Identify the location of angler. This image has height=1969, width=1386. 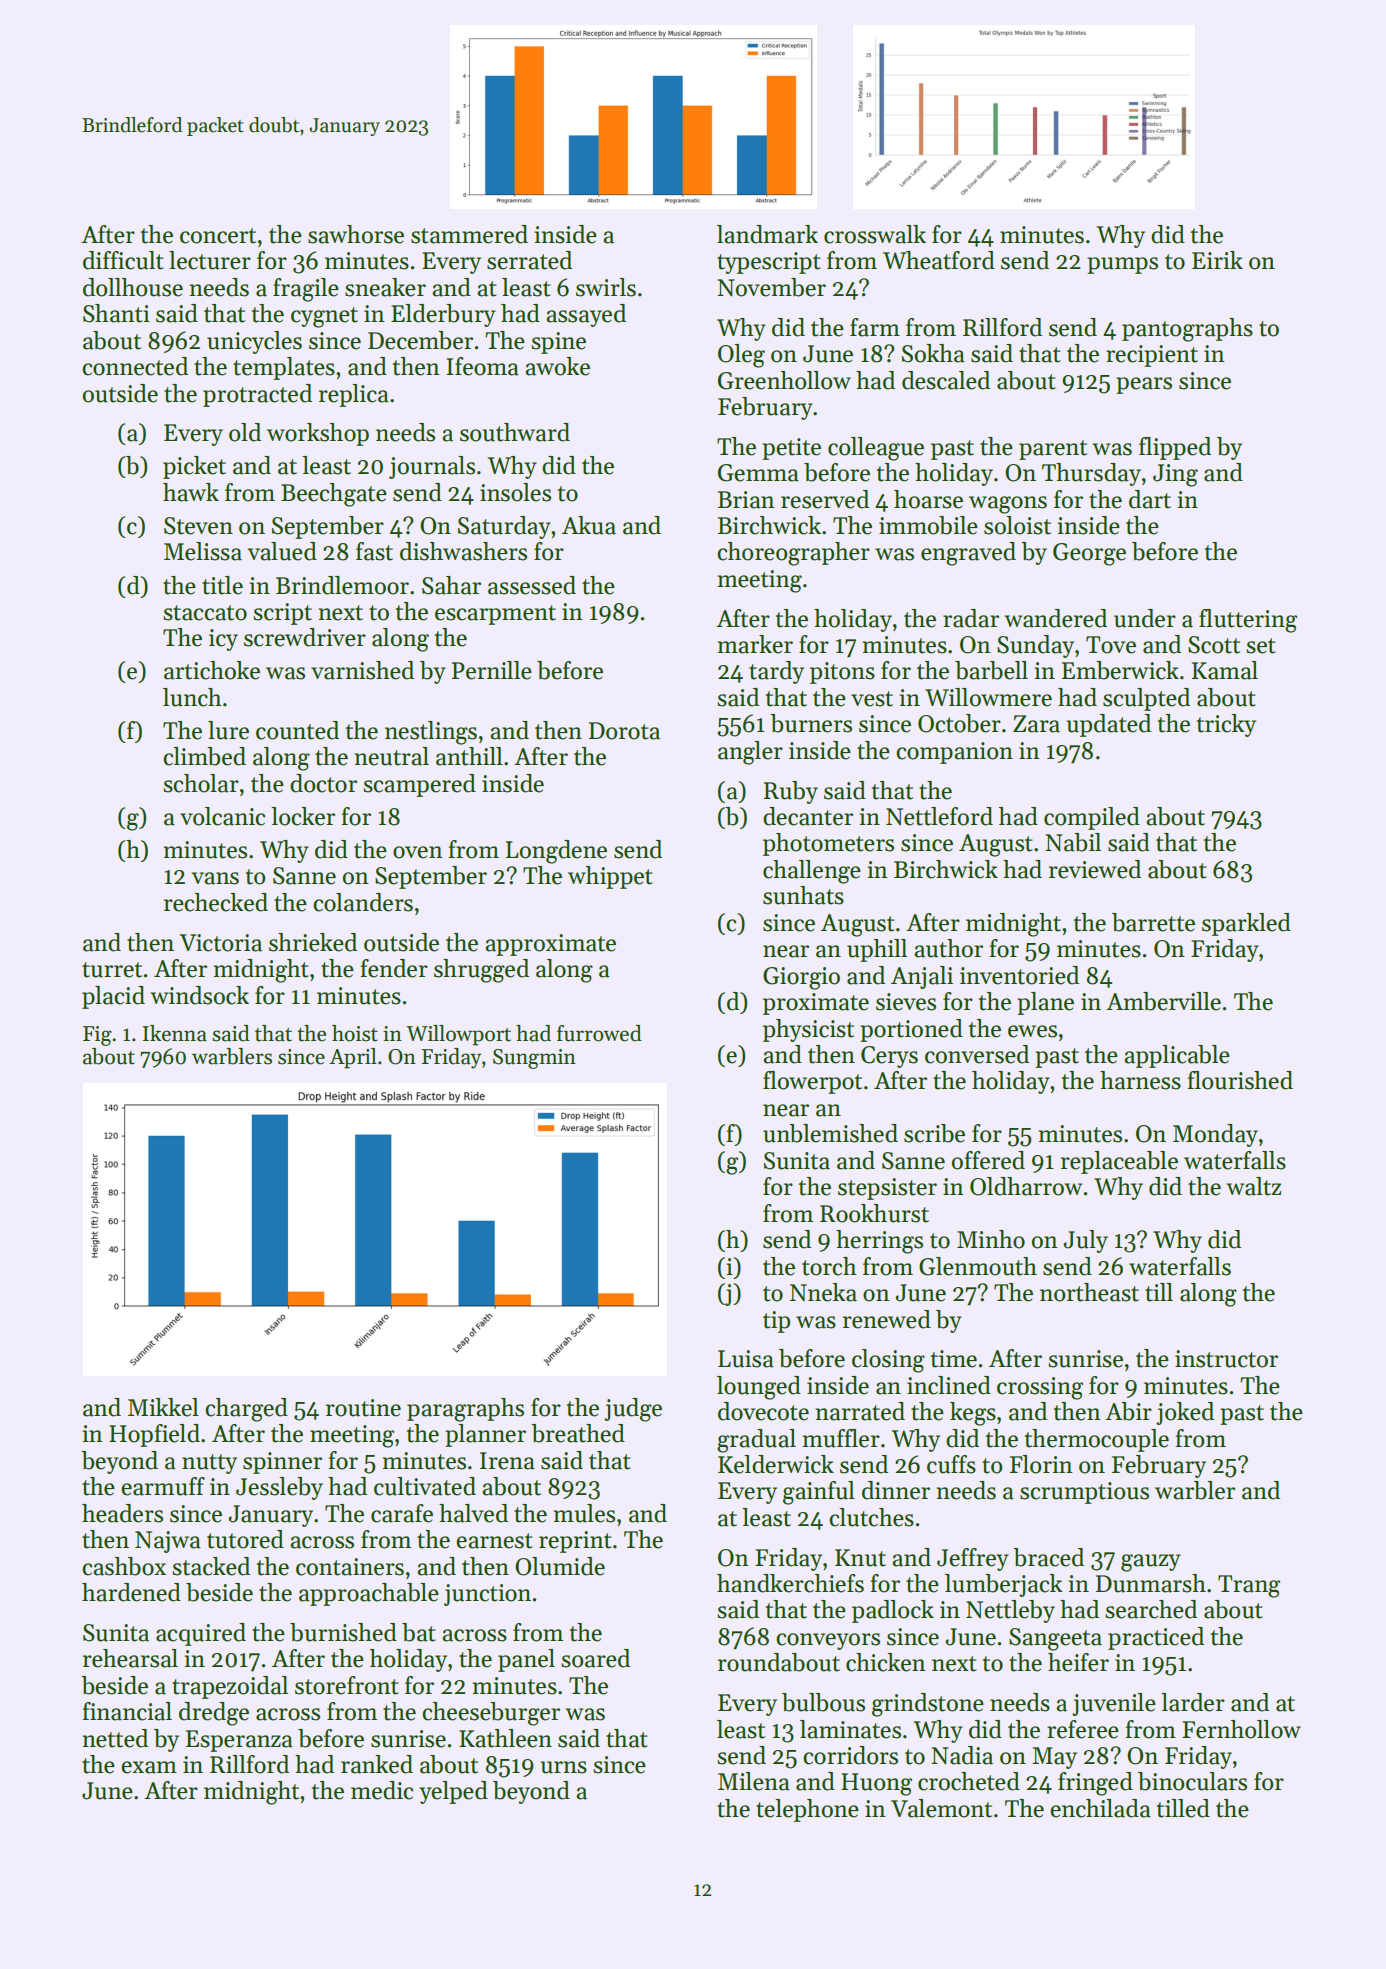
(750, 753).
